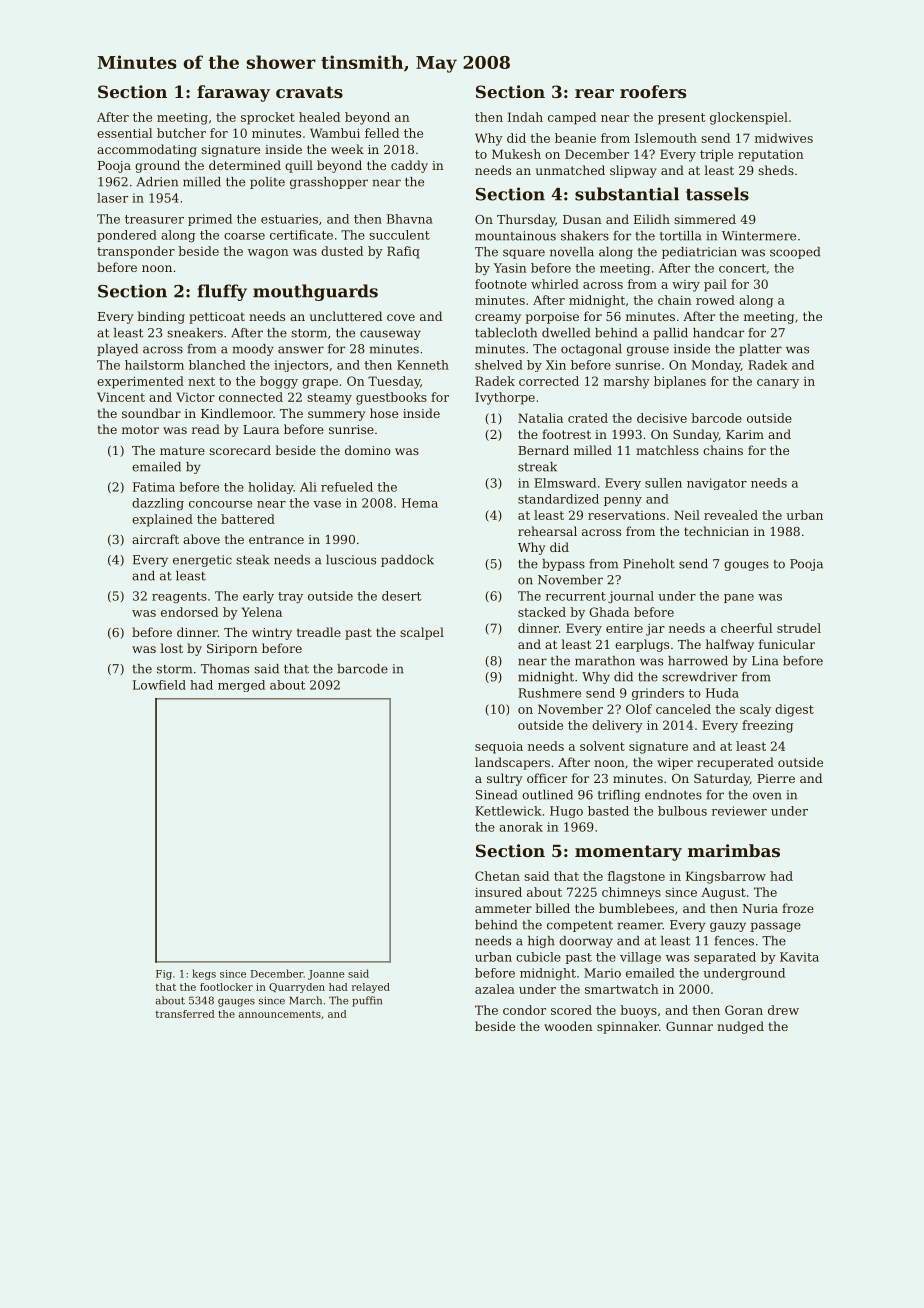 The width and height of the screenshot is (924, 1308). Describe the element at coordinates (124, 133) in the screenshot. I see `essential` at that location.
